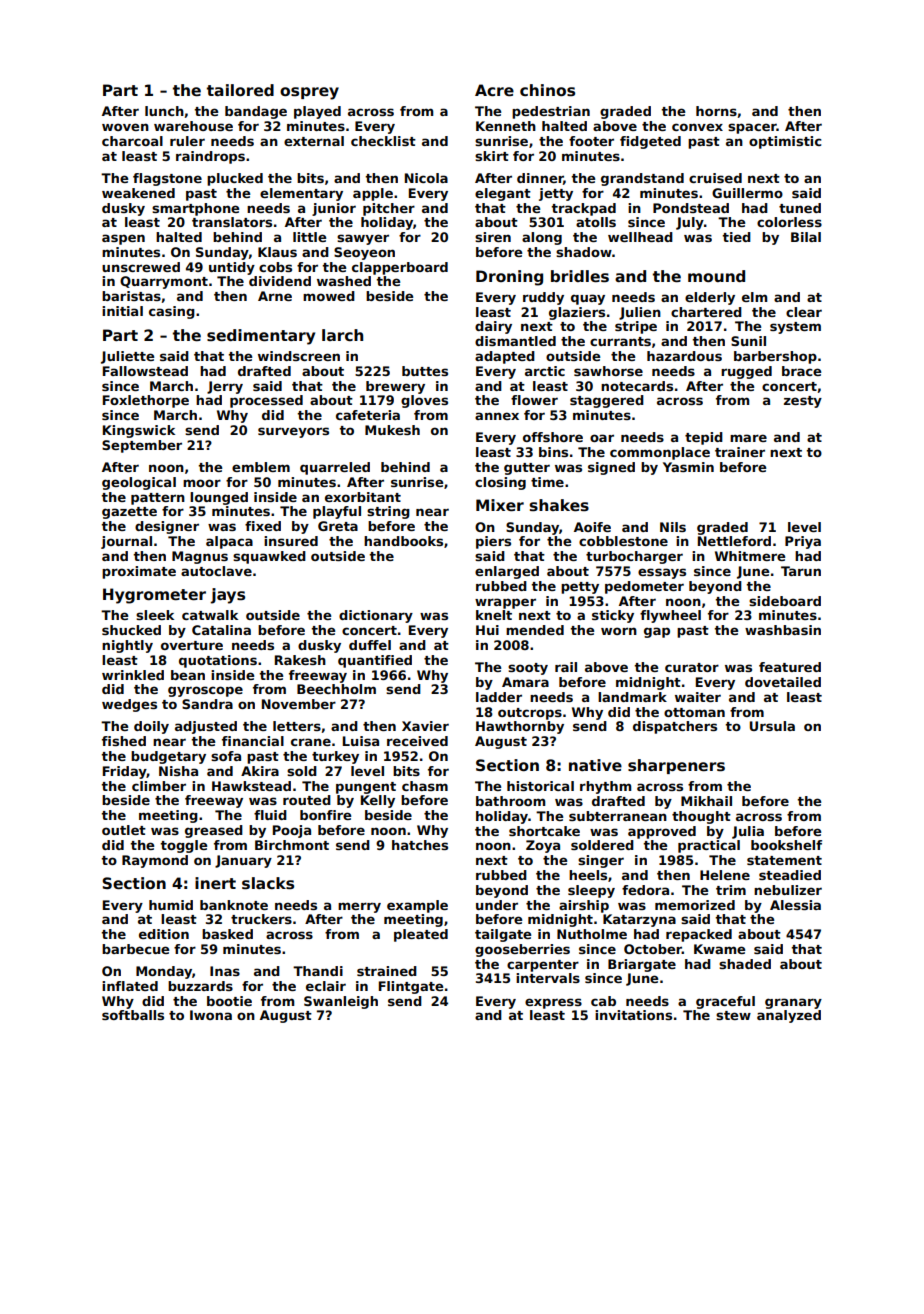 The image size is (924, 1314). I want to click on softballs, so click(133, 1015).
